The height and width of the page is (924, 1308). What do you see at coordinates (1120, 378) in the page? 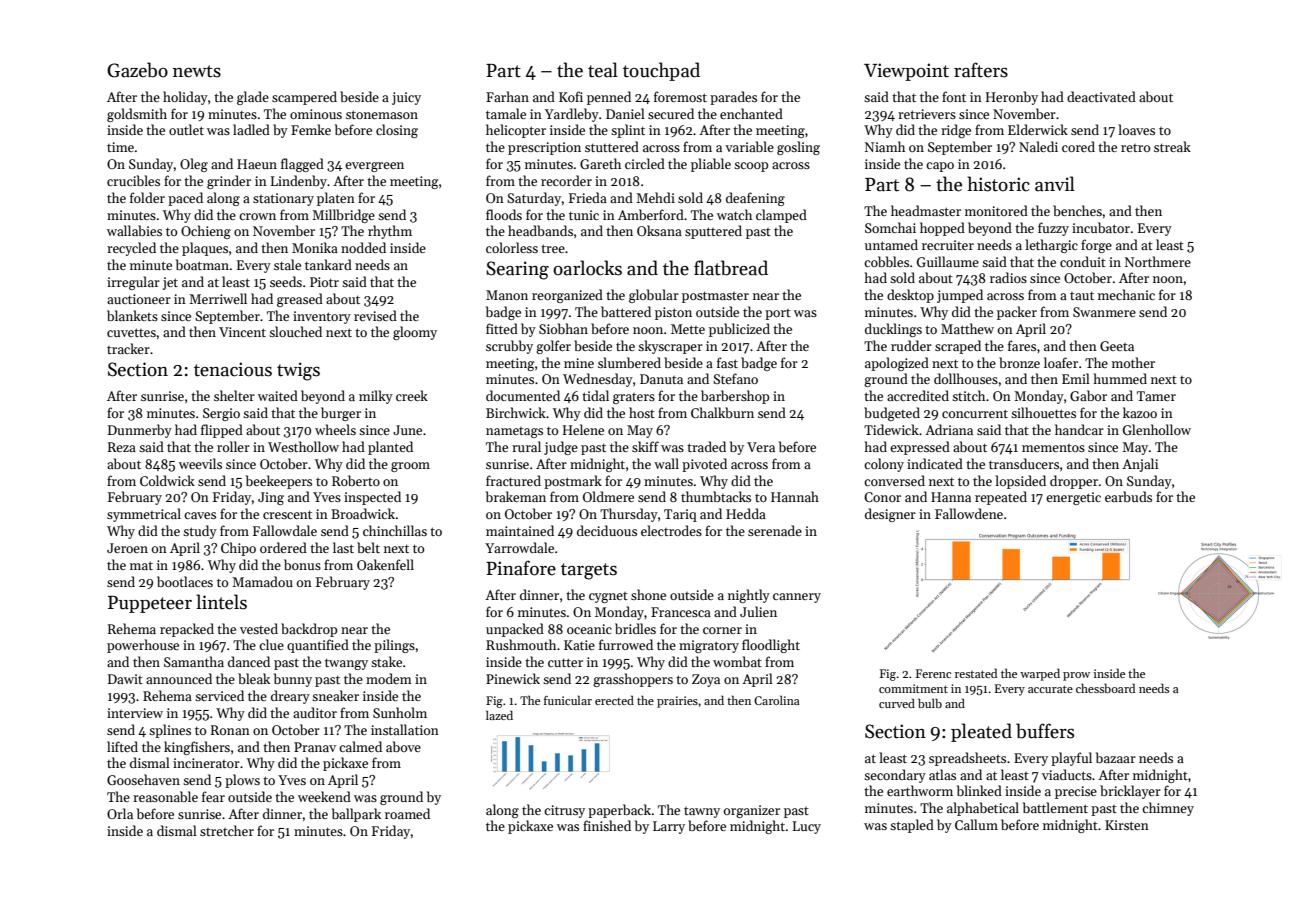
I see `hummed` at bounding box center [1120, 378].
